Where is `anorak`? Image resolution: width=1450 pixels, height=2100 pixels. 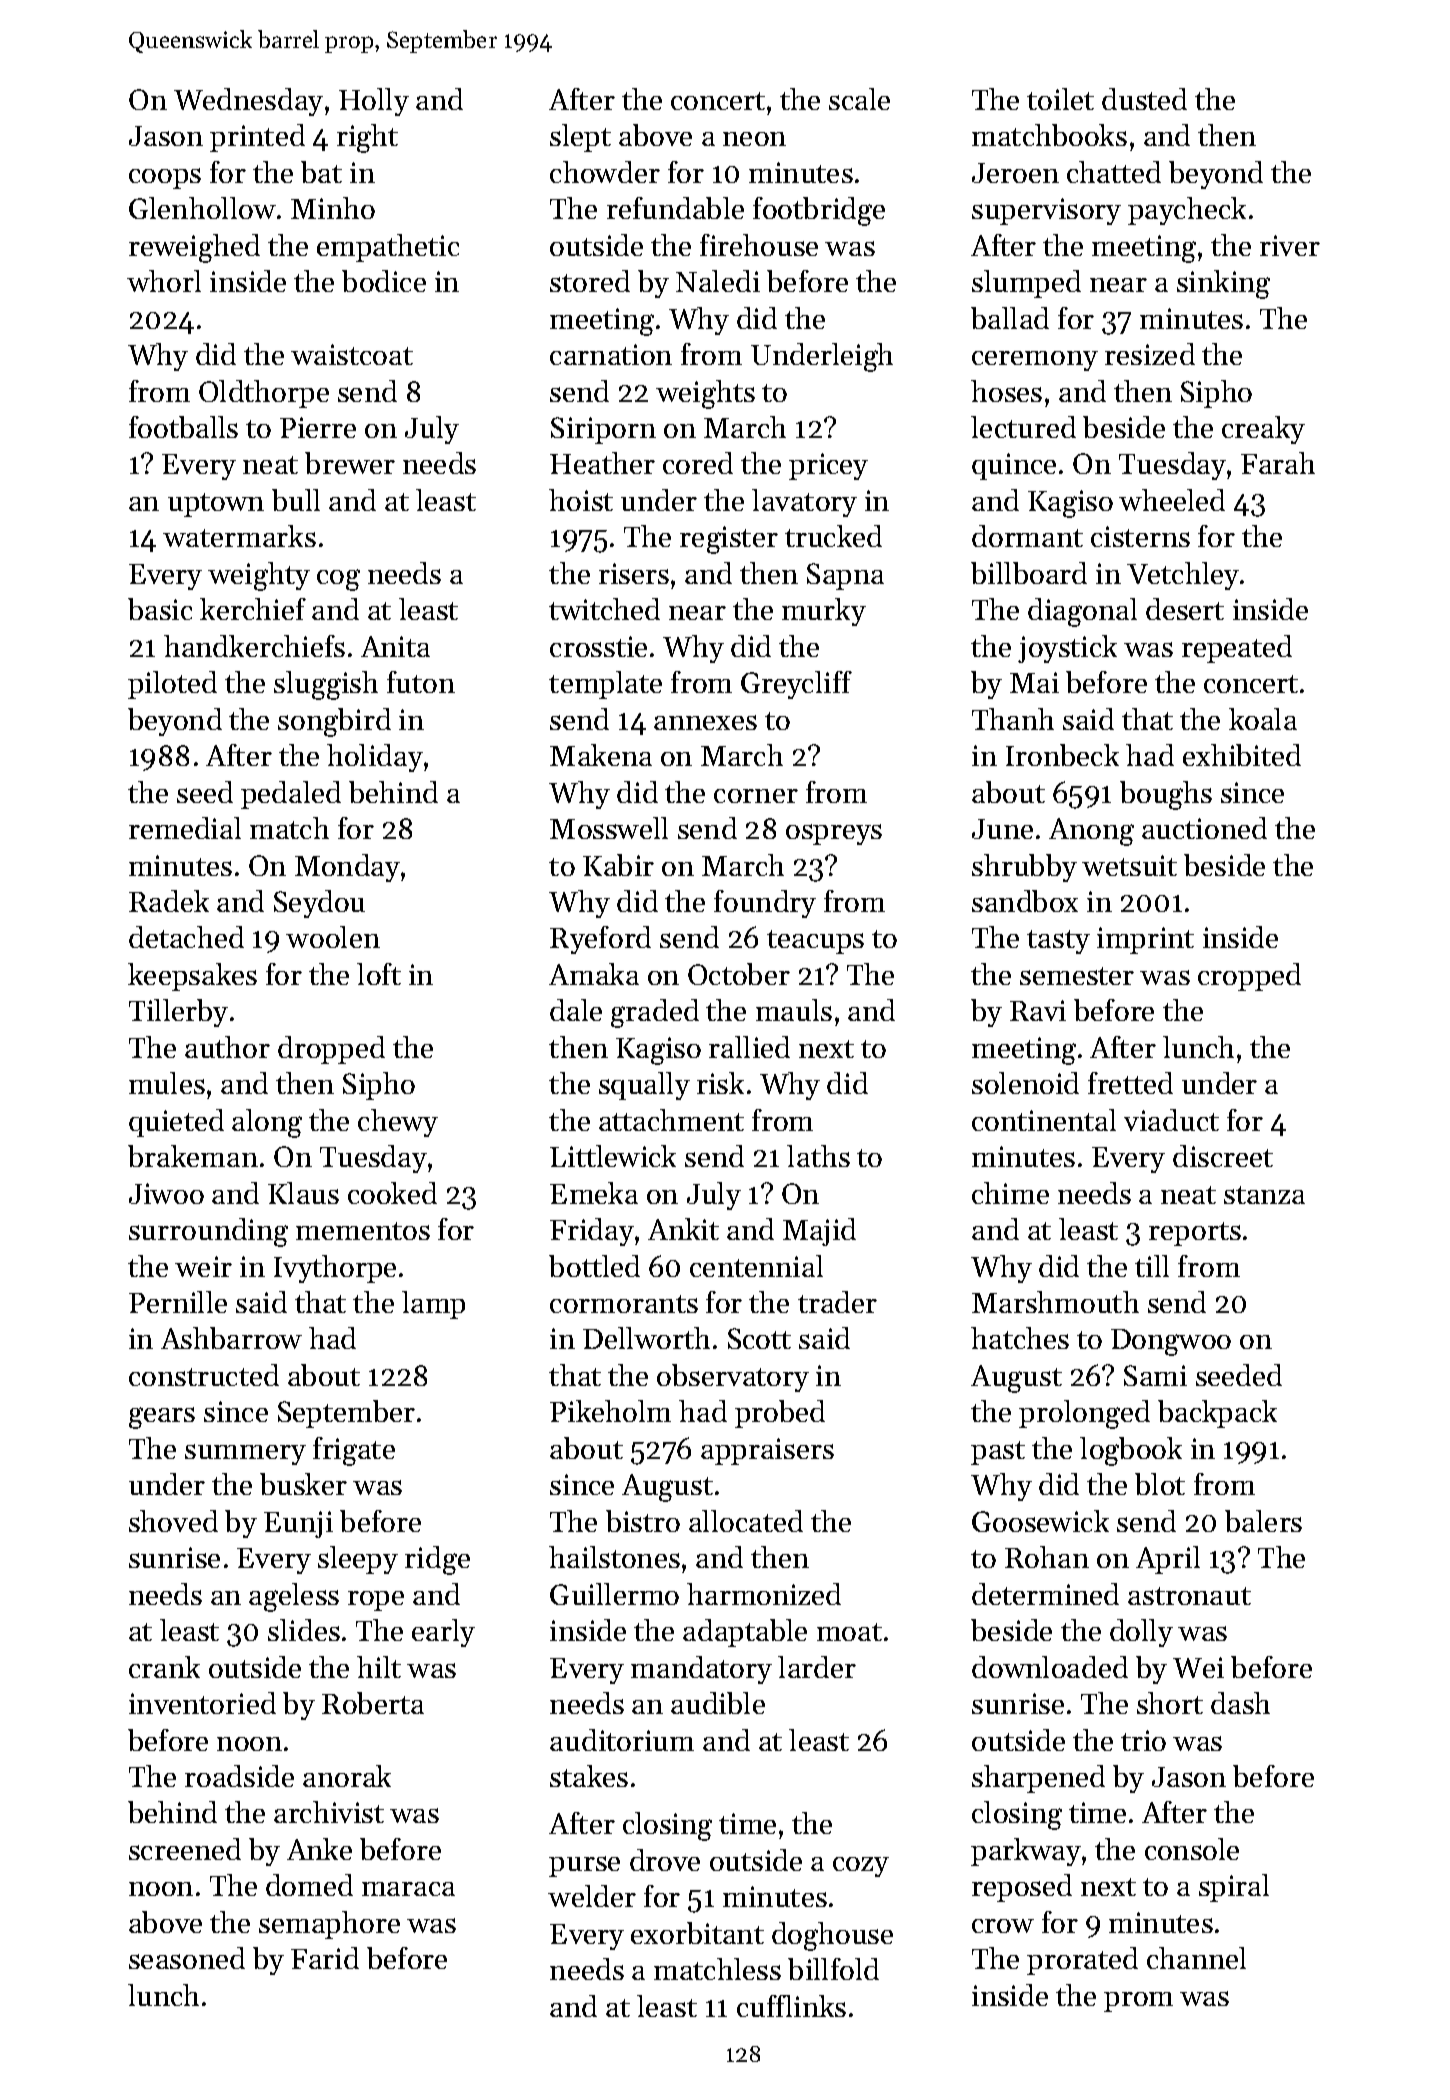 anorak is located at coordinates (347, 1776).
